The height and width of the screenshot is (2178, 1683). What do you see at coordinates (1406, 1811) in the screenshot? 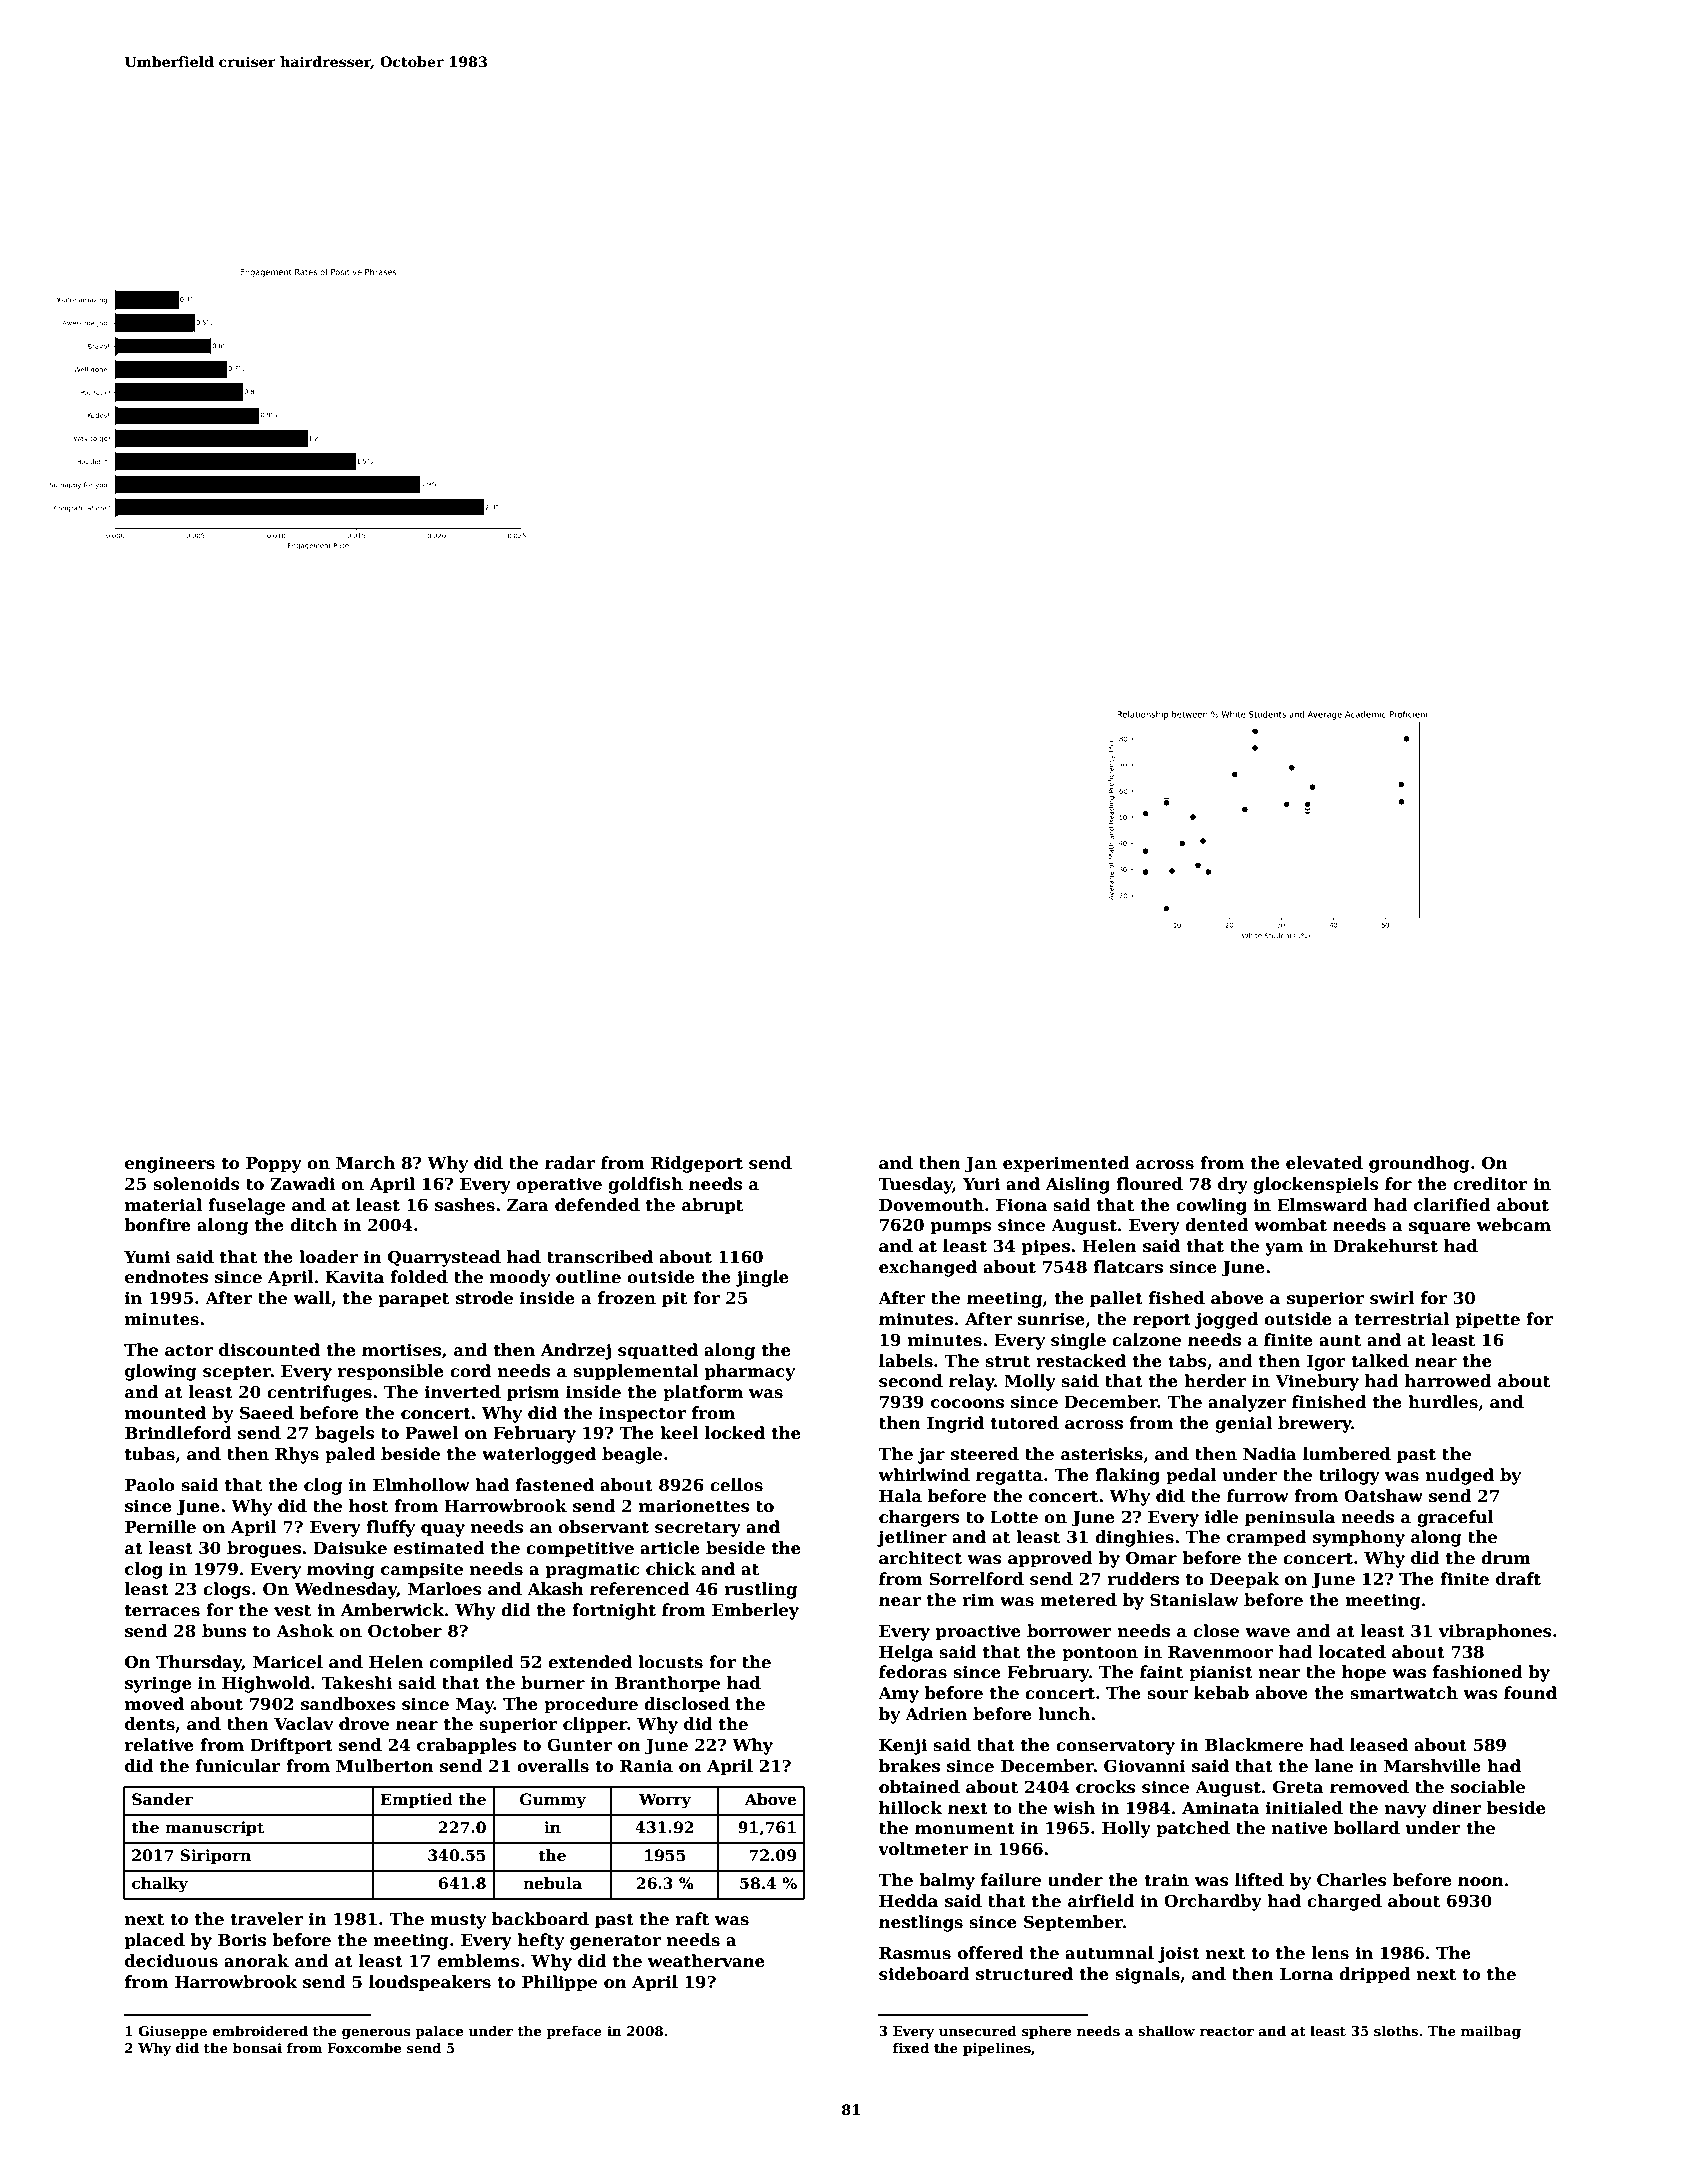
I see `navy` at bounding box center [1406, 1811].
